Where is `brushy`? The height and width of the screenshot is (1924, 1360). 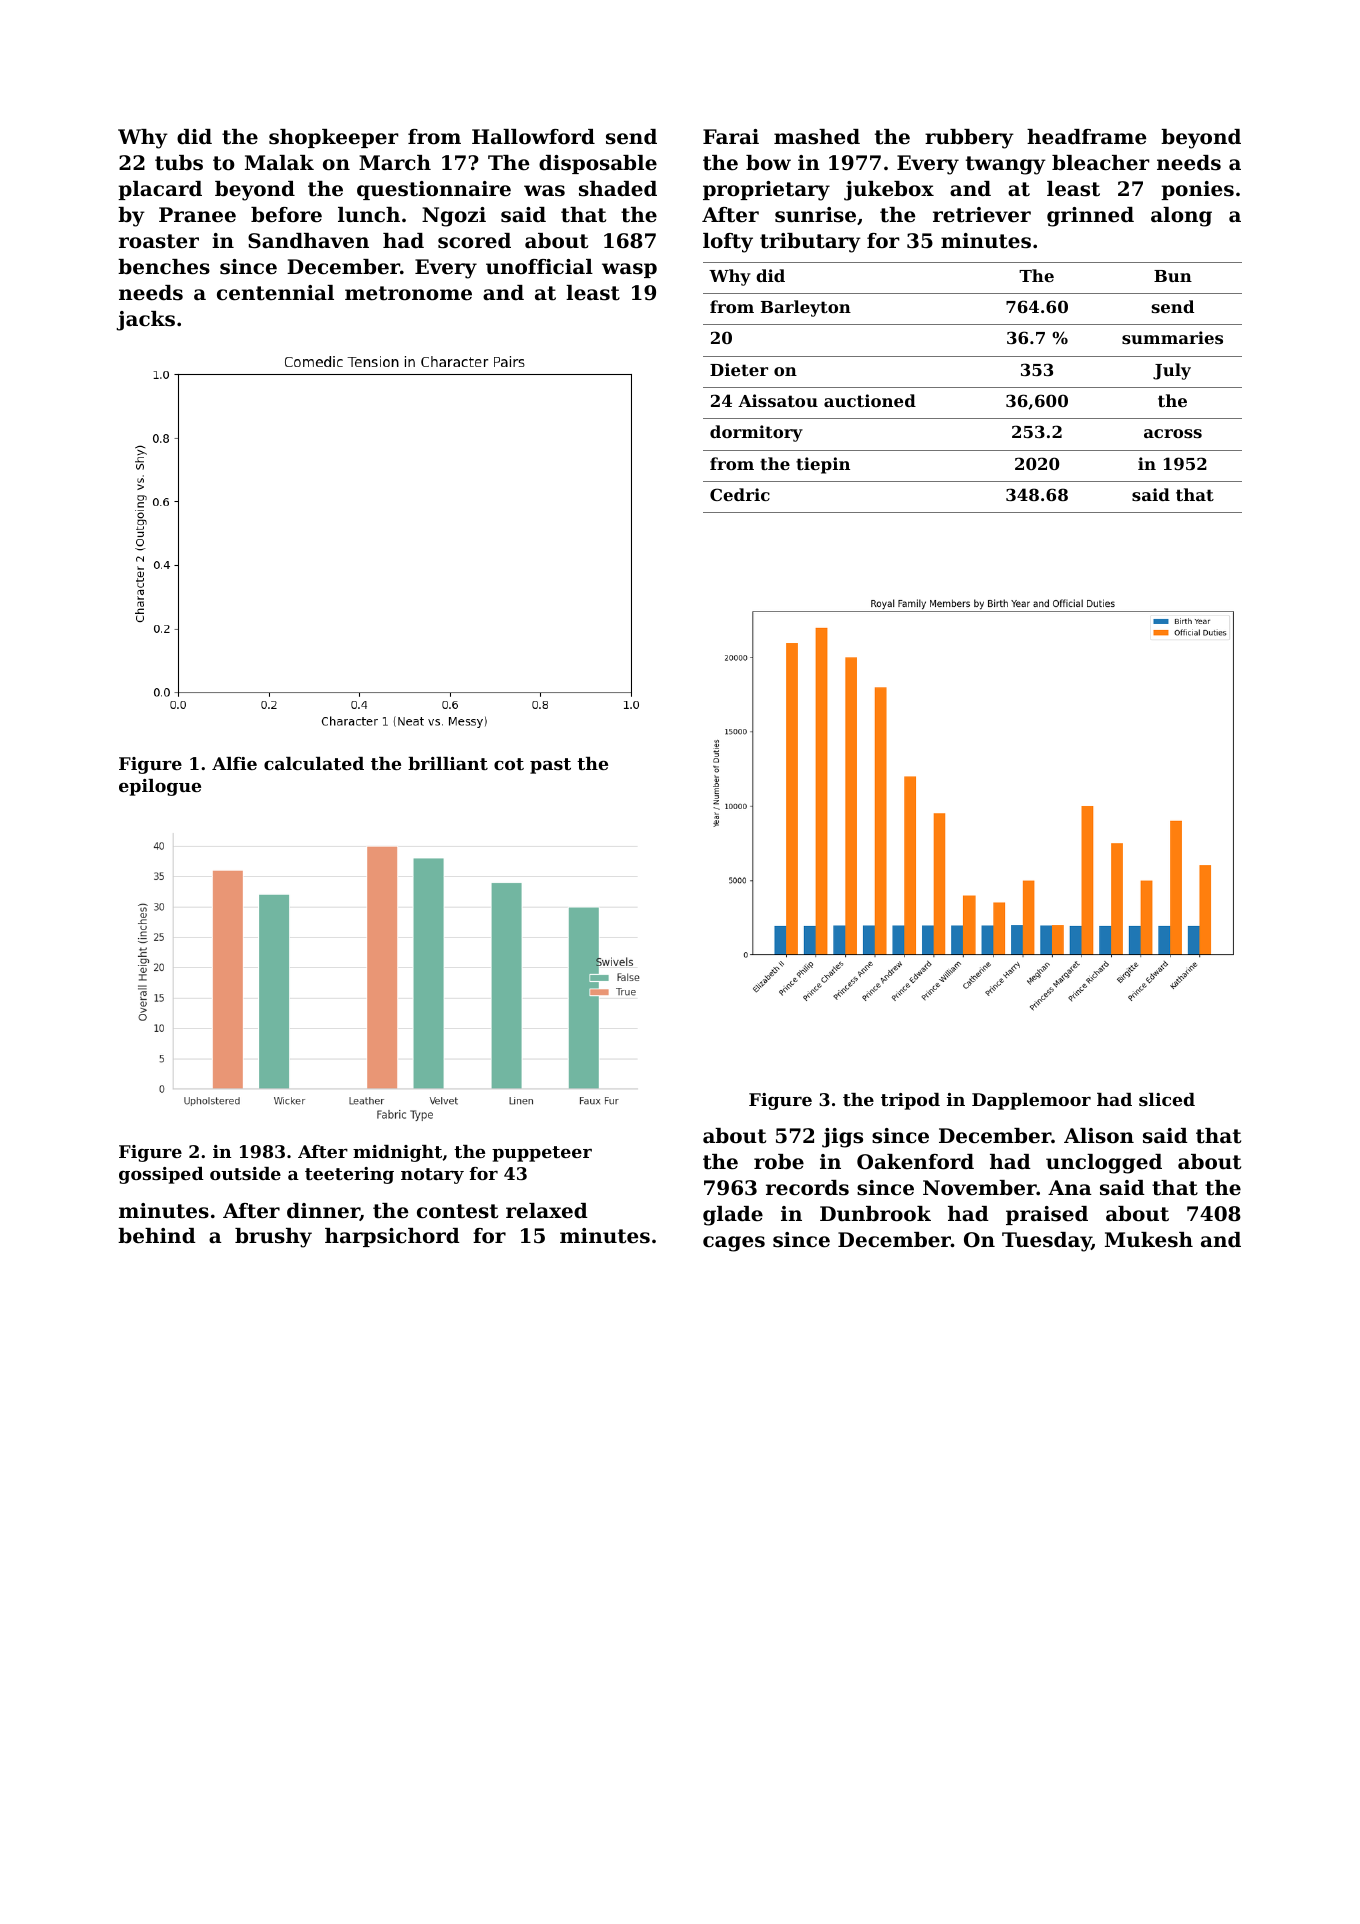
brushy is located at coordinates (273, 1238).
